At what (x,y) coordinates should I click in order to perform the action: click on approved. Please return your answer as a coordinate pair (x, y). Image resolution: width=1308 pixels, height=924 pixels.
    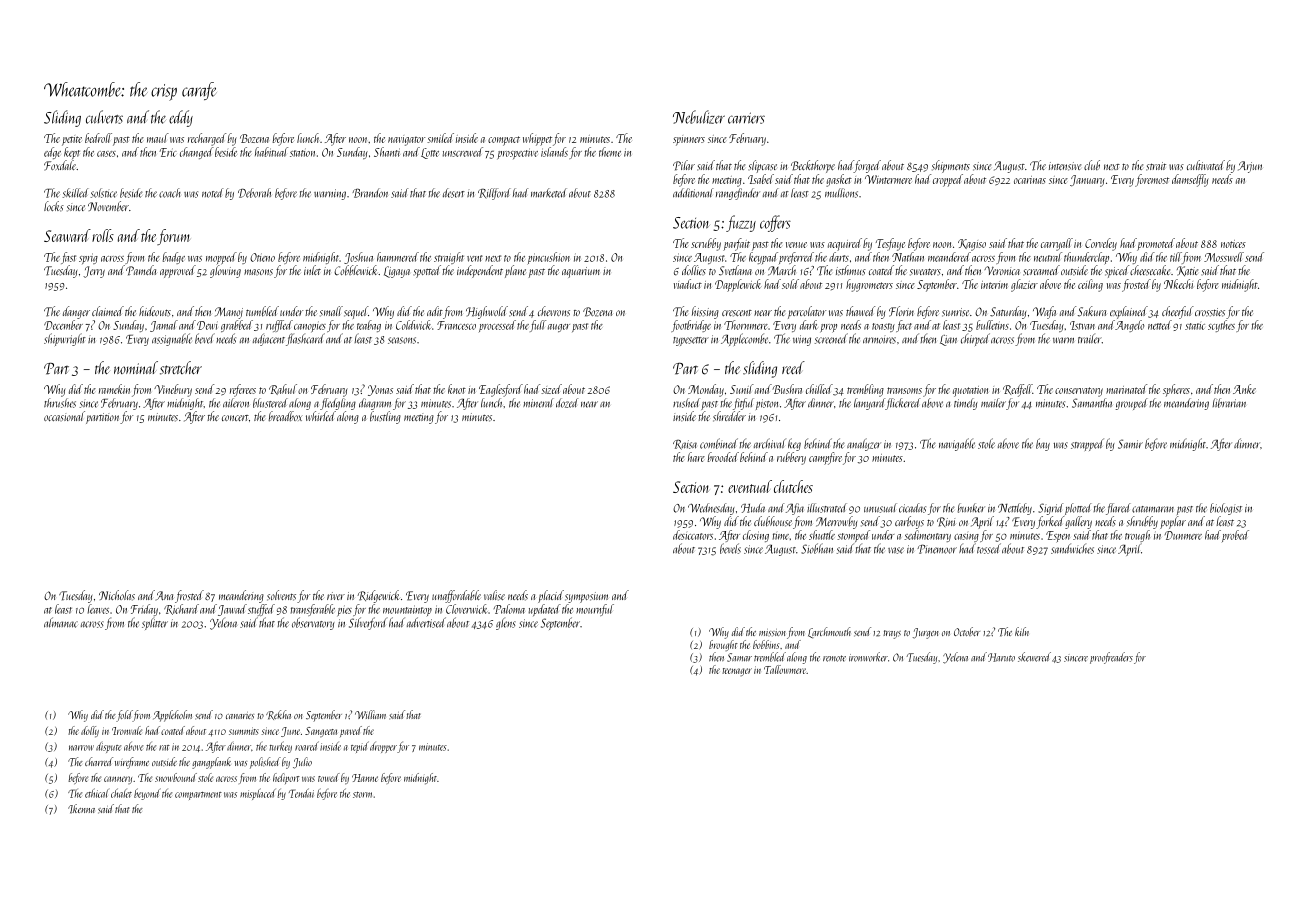
    Looking at the image, I should click on (178, 271).
